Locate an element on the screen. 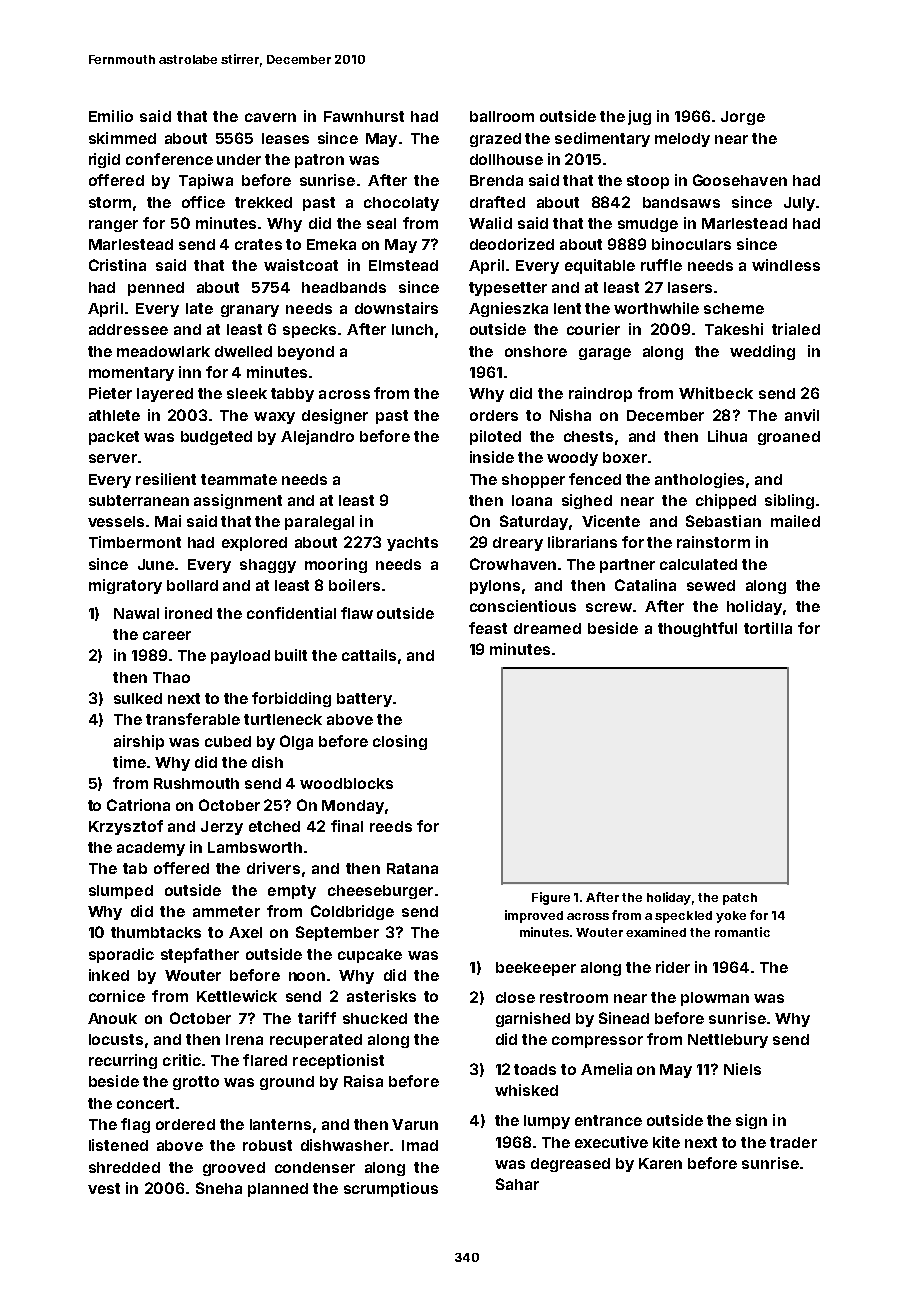 Image resolution: width=908 pixels, height=1316 pixels. concert is located at coordinates (145, 1103).
